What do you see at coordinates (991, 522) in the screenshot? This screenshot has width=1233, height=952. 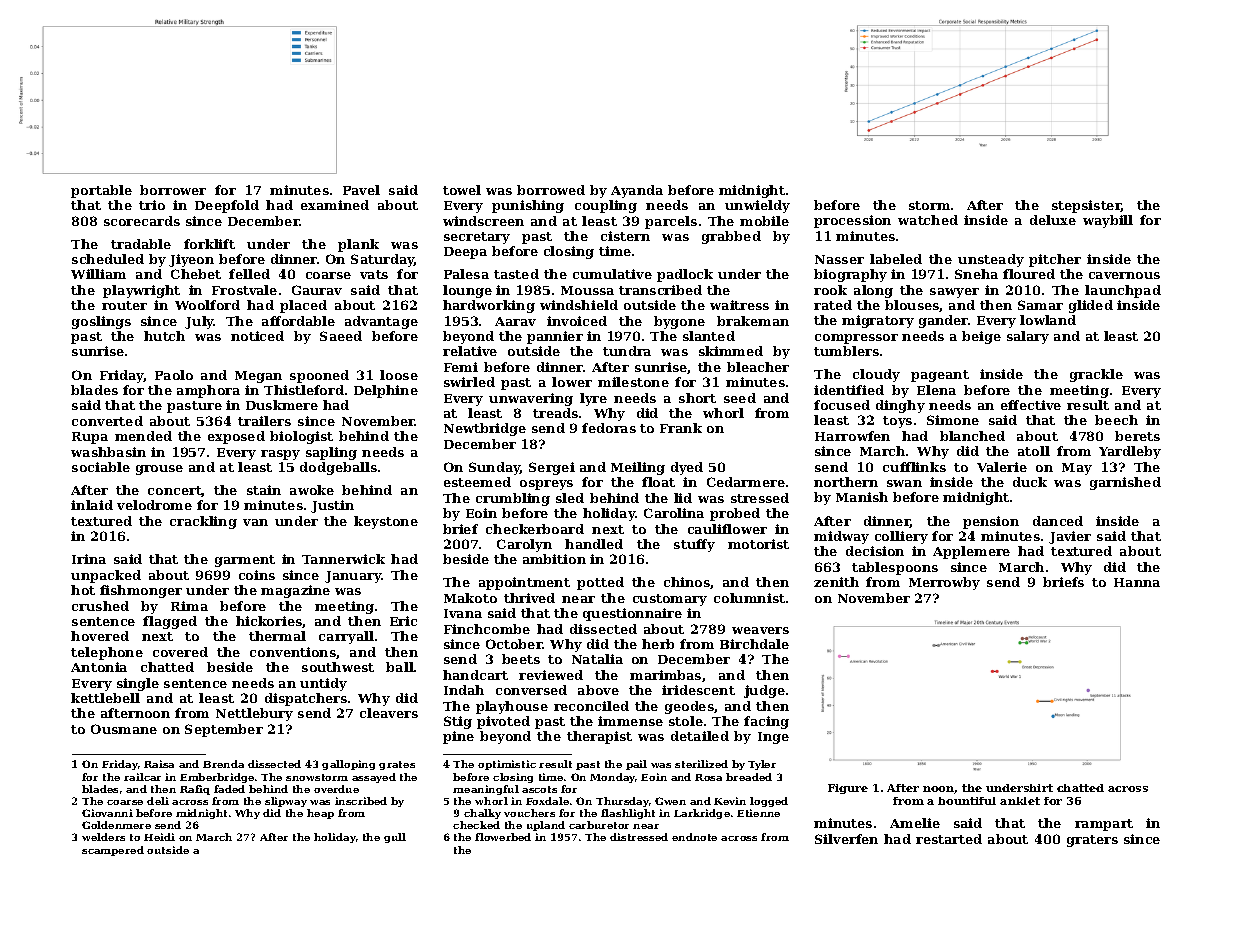 I see `pension` at bounding box center [991, 522].
